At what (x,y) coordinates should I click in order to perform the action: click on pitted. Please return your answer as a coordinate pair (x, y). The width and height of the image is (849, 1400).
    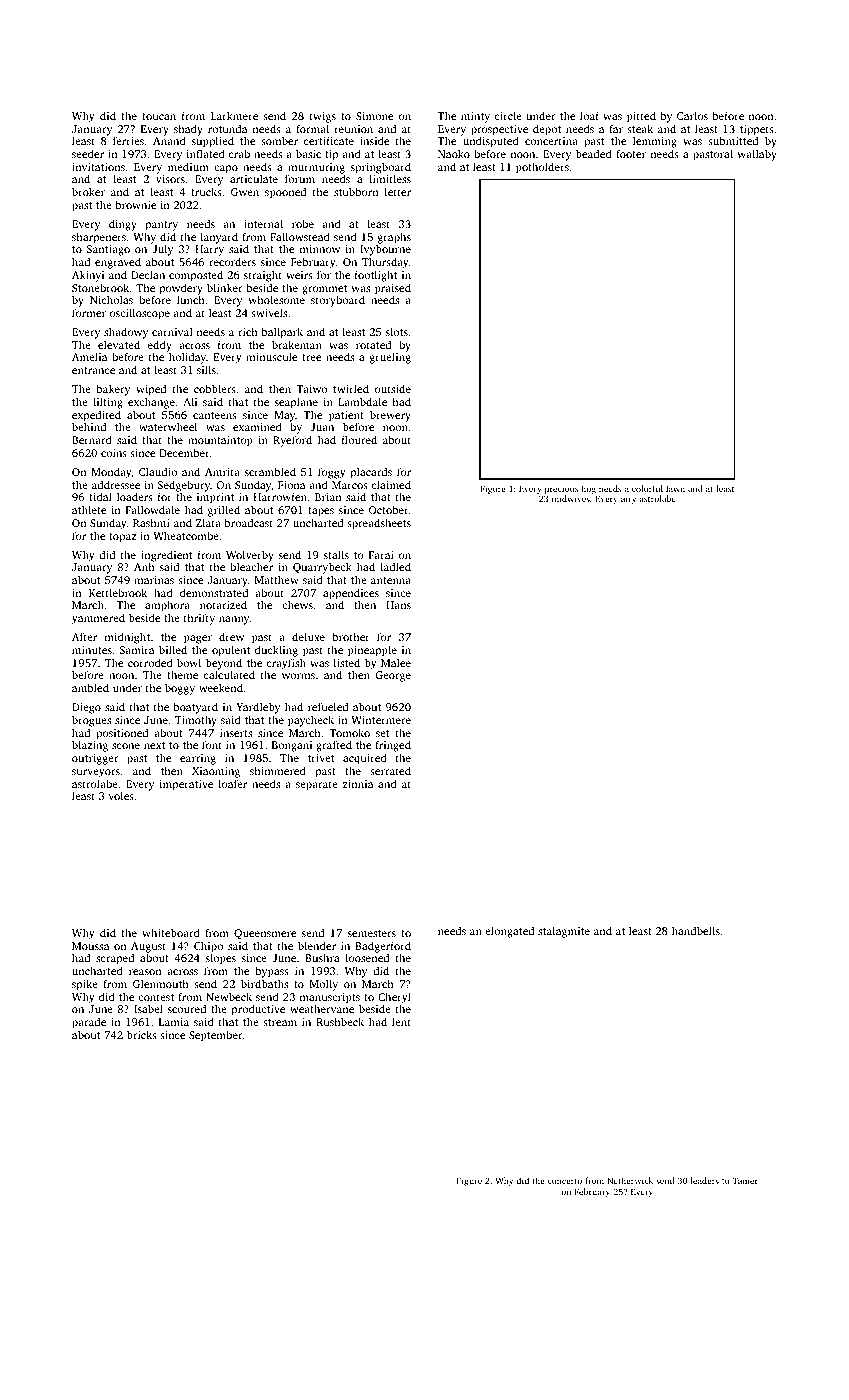
    Looking at the image, I should click on (641, 117).
